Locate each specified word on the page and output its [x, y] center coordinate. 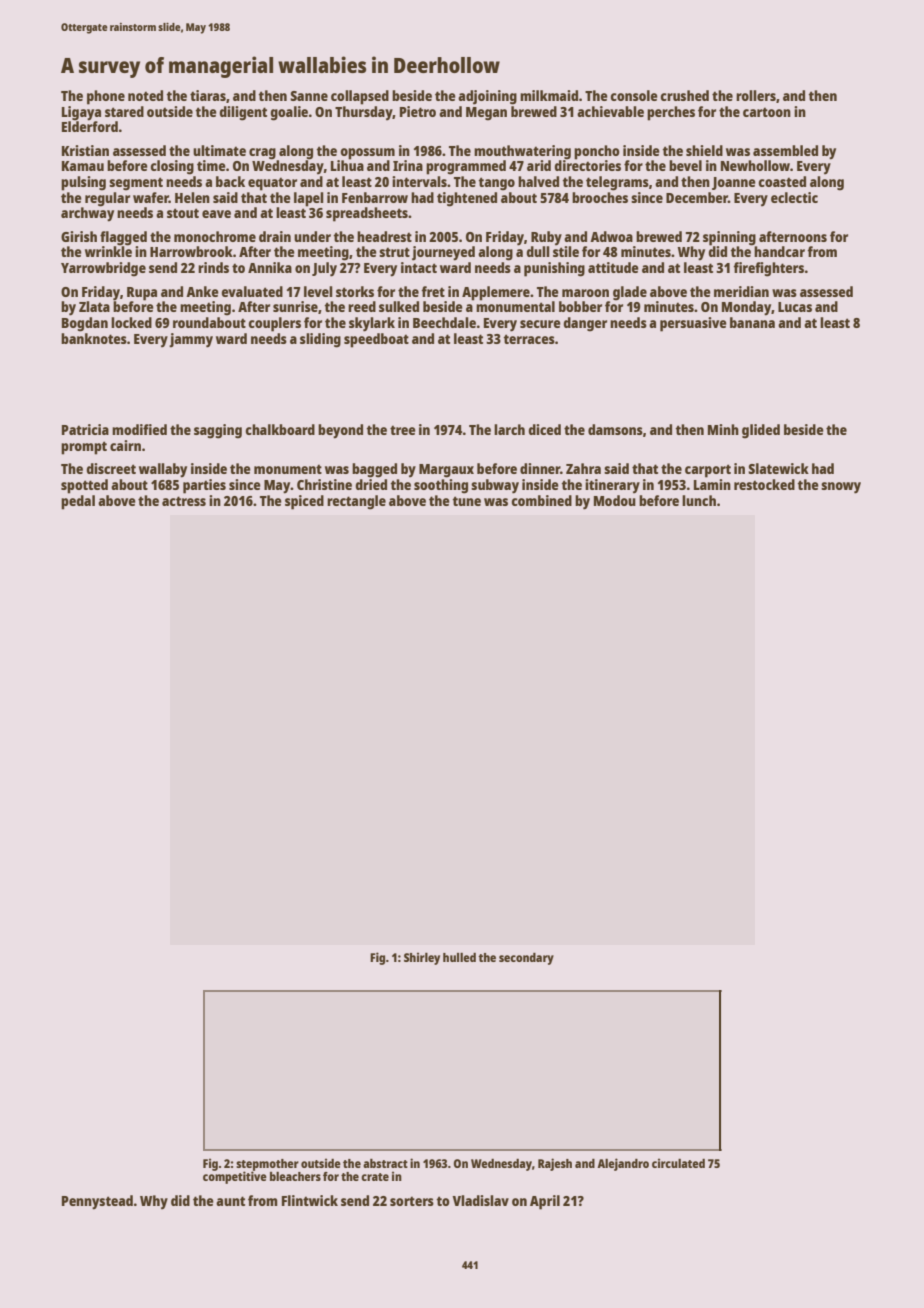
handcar [779, 251]
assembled [785, 150]
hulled [459, 957]
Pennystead [97, 1202]
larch [509, 429]
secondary [526, 959]
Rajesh [555, 1164]
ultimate [219, 150]
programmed [466, 167]
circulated [678, 1163]
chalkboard [280, 429]
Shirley [422, 958]
